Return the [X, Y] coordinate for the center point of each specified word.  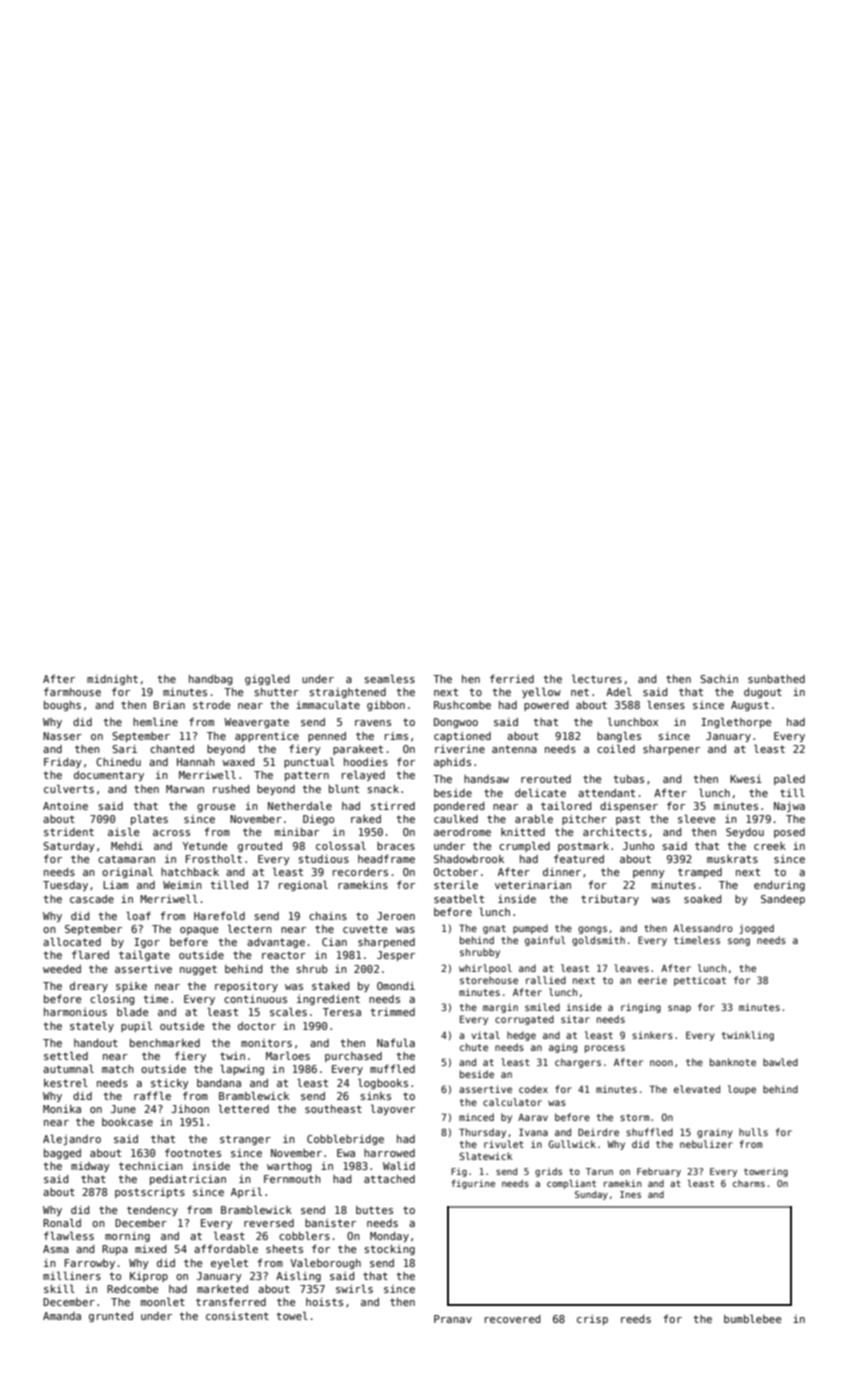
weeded [62, 969]
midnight [112, 680]
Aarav [533, 1117]
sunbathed [776, 679]
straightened [347, 693]
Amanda [62, 1316]
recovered [512, 1319]
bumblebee [753, 1318]
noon [661, 1063]
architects [615, 832]
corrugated [524, 1020]
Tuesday [65, 886]
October [456, 872]
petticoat [700, 981]
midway [90, 1167]
